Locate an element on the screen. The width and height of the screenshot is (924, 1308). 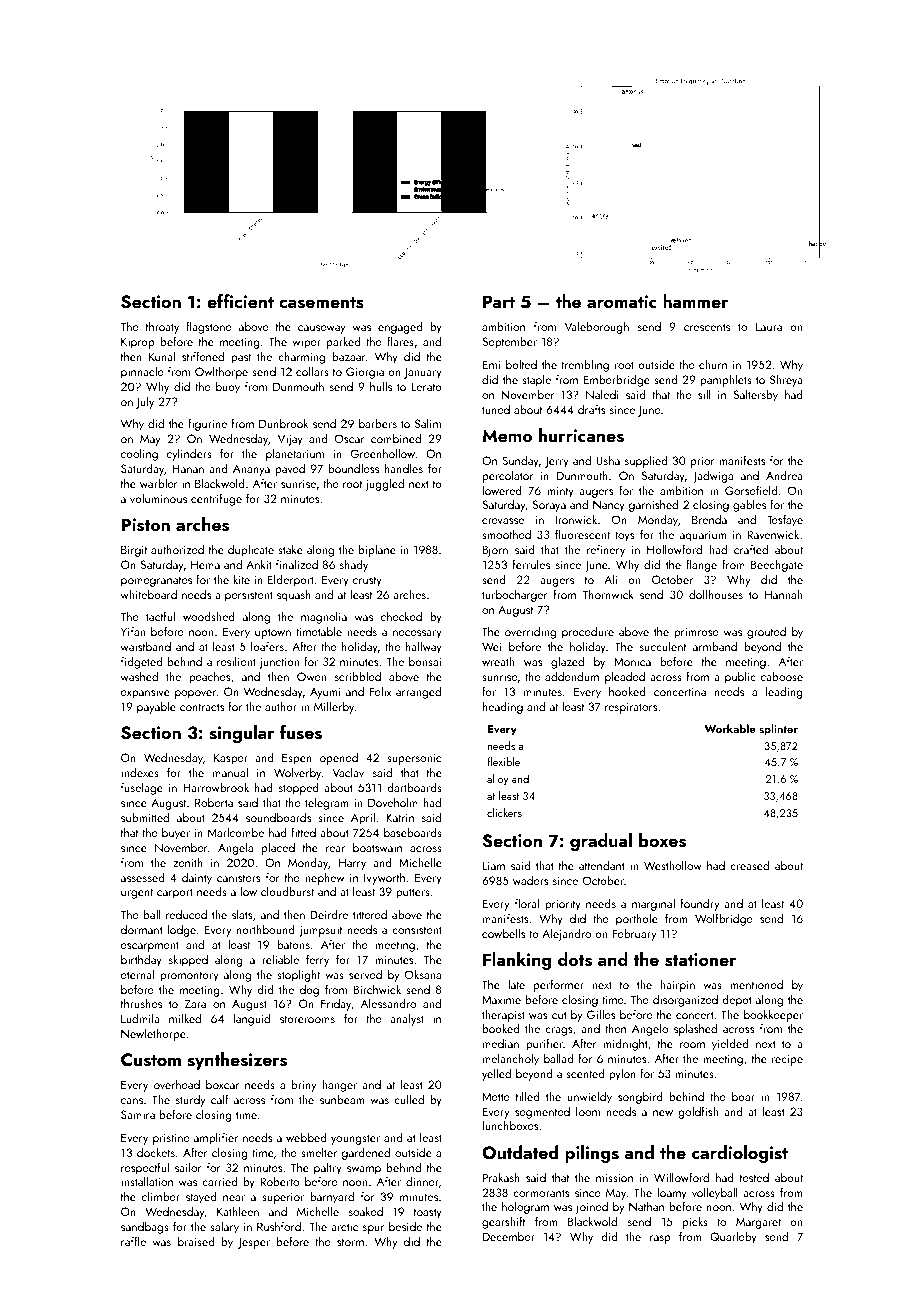
wiper is located at coordinates (306, 343).
